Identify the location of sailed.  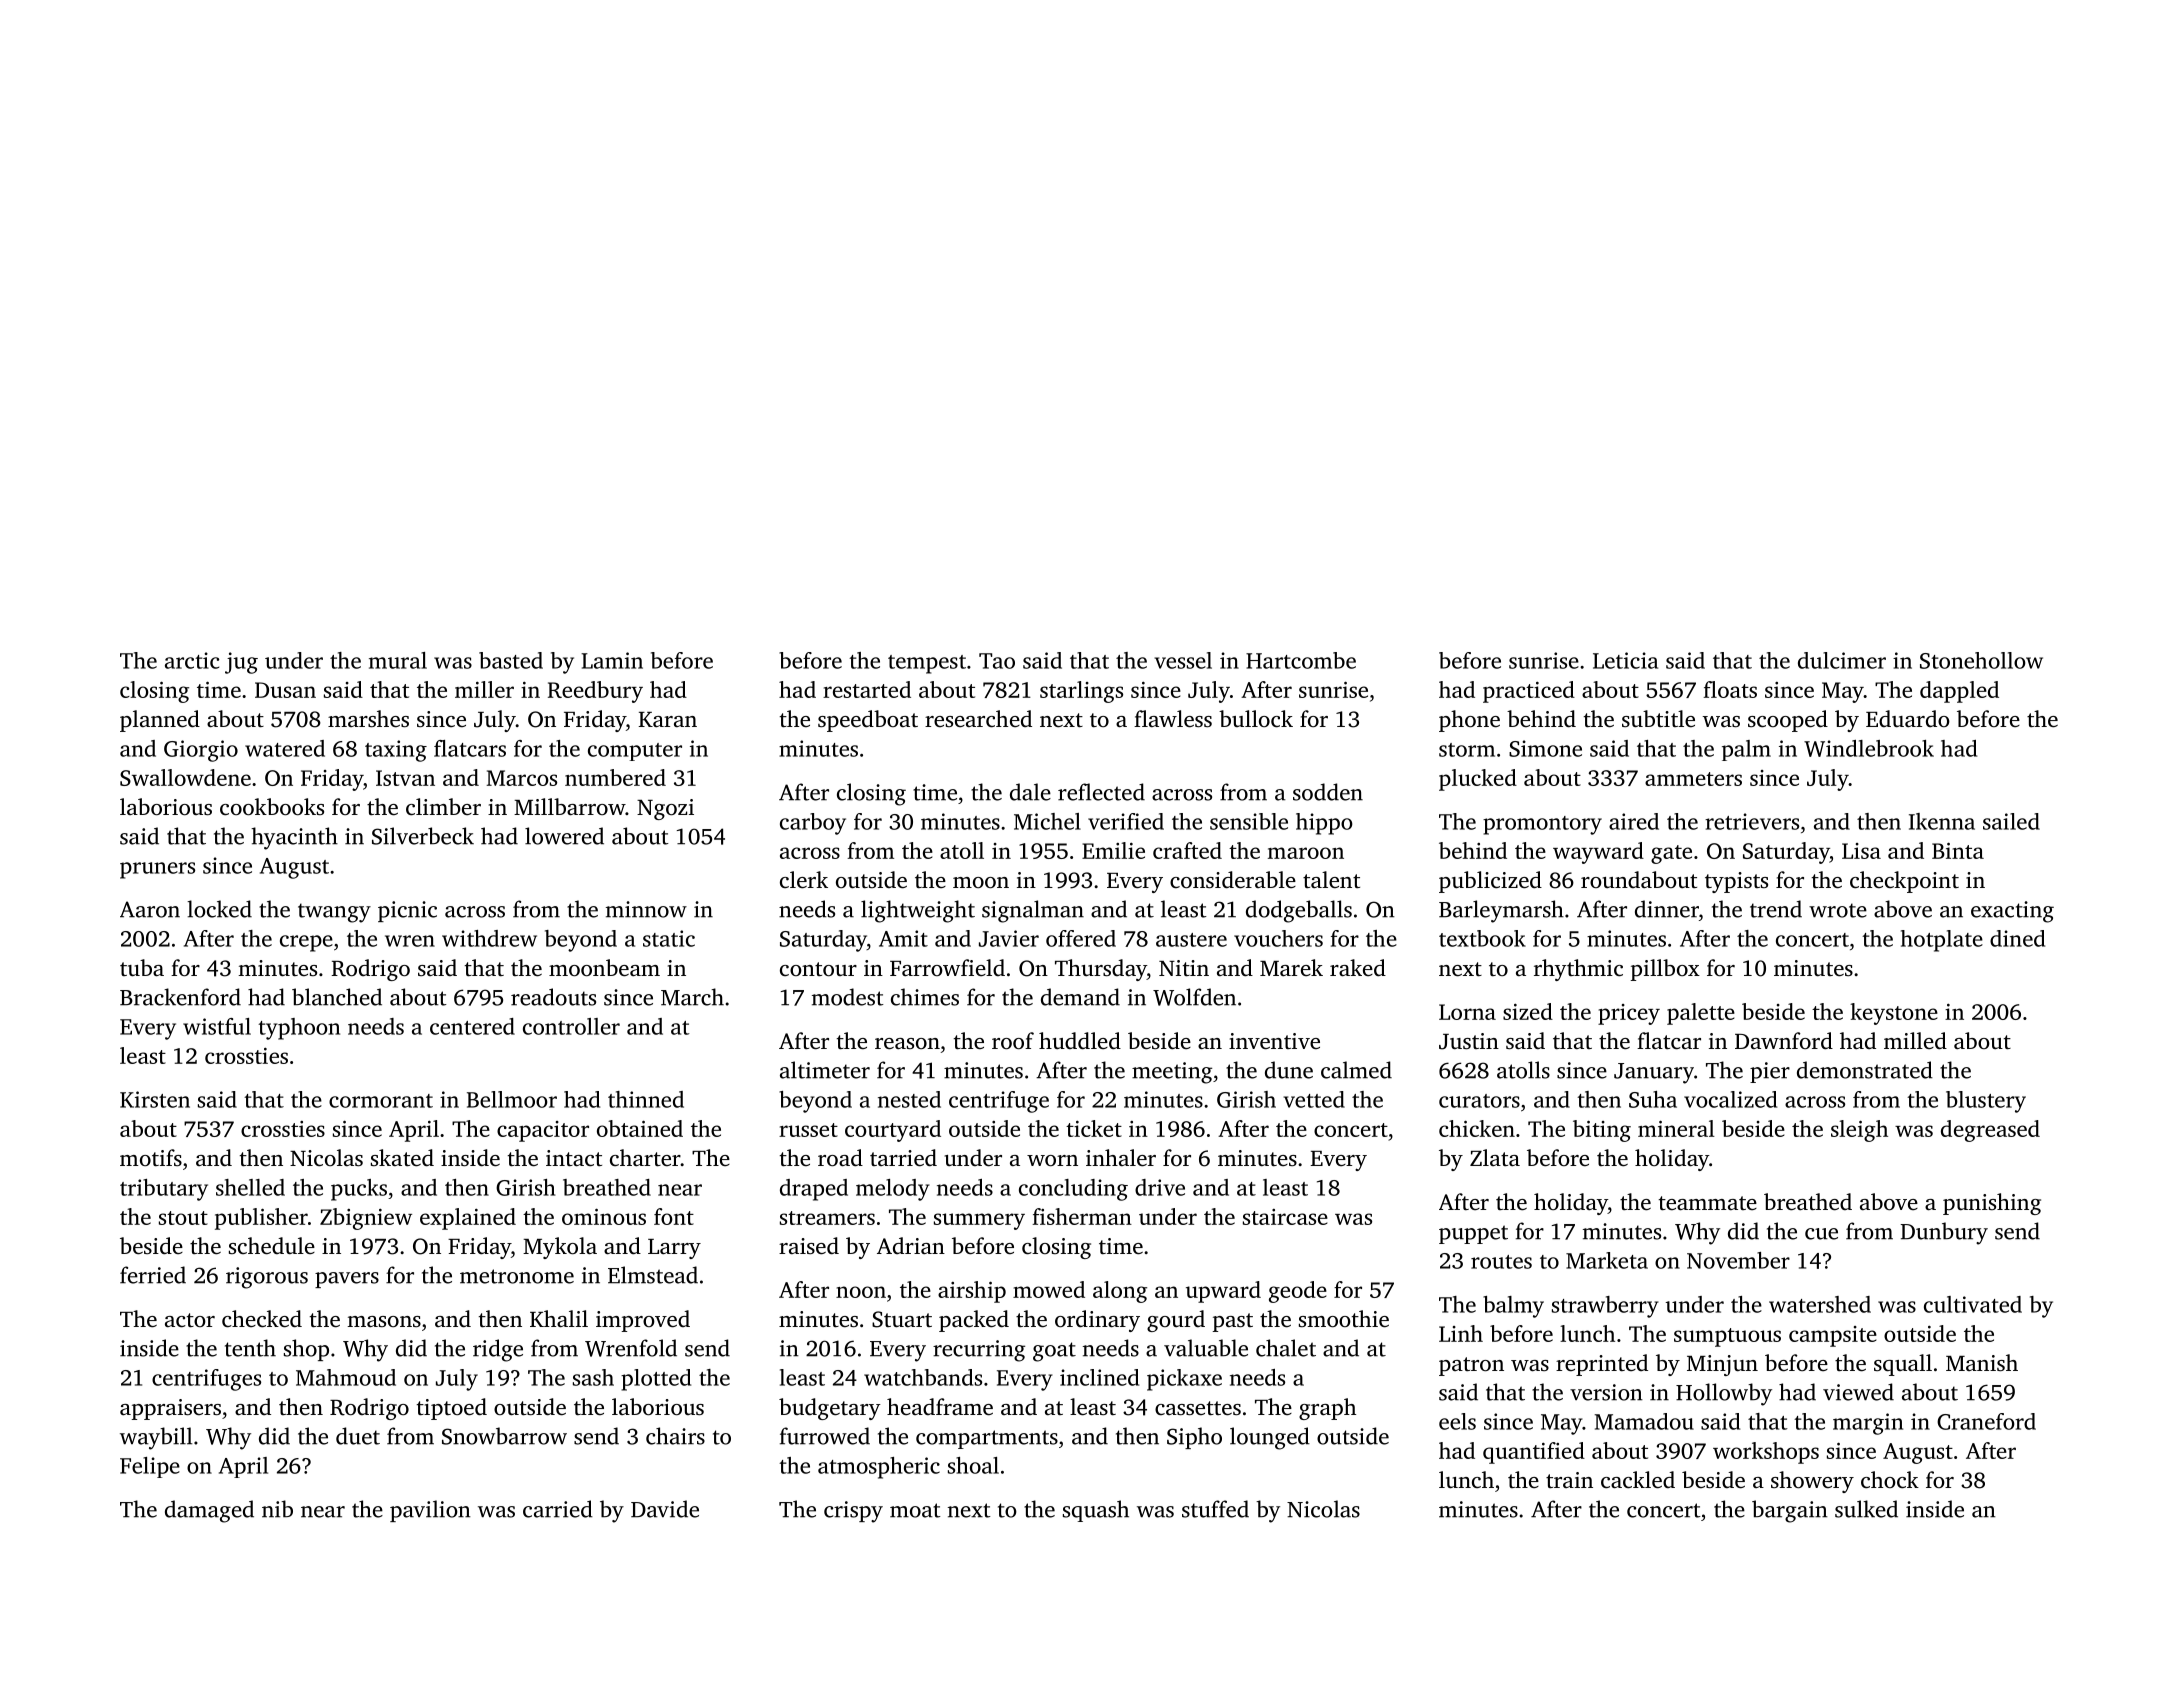
(2011, 821).
